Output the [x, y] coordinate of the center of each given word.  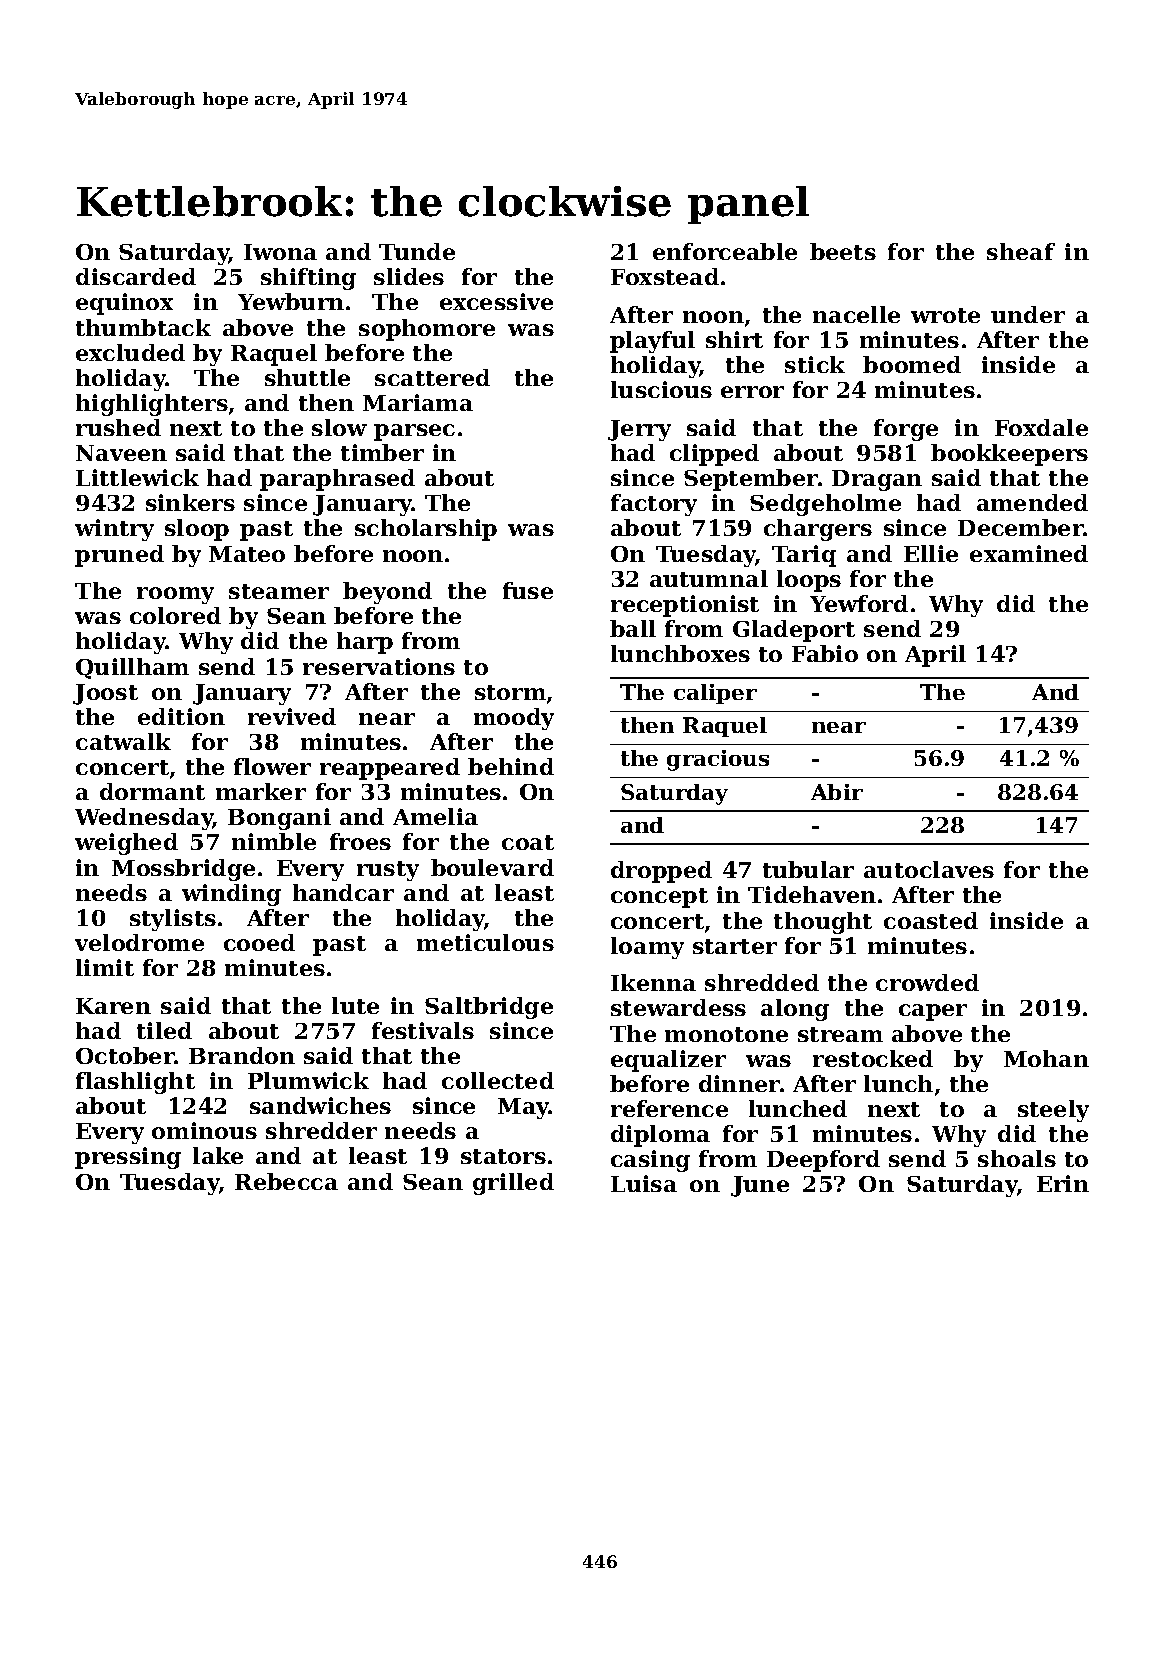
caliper [715, 694]
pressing [128, 1158]
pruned [119, 556]
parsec [414, 432]
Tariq [804, 556]
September [751, 480]
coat [528, 842]
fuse [528, 590]
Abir [837, 792]
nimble [274, 841]
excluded [130, 352]
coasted [931, 920]
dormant [152, 791]
